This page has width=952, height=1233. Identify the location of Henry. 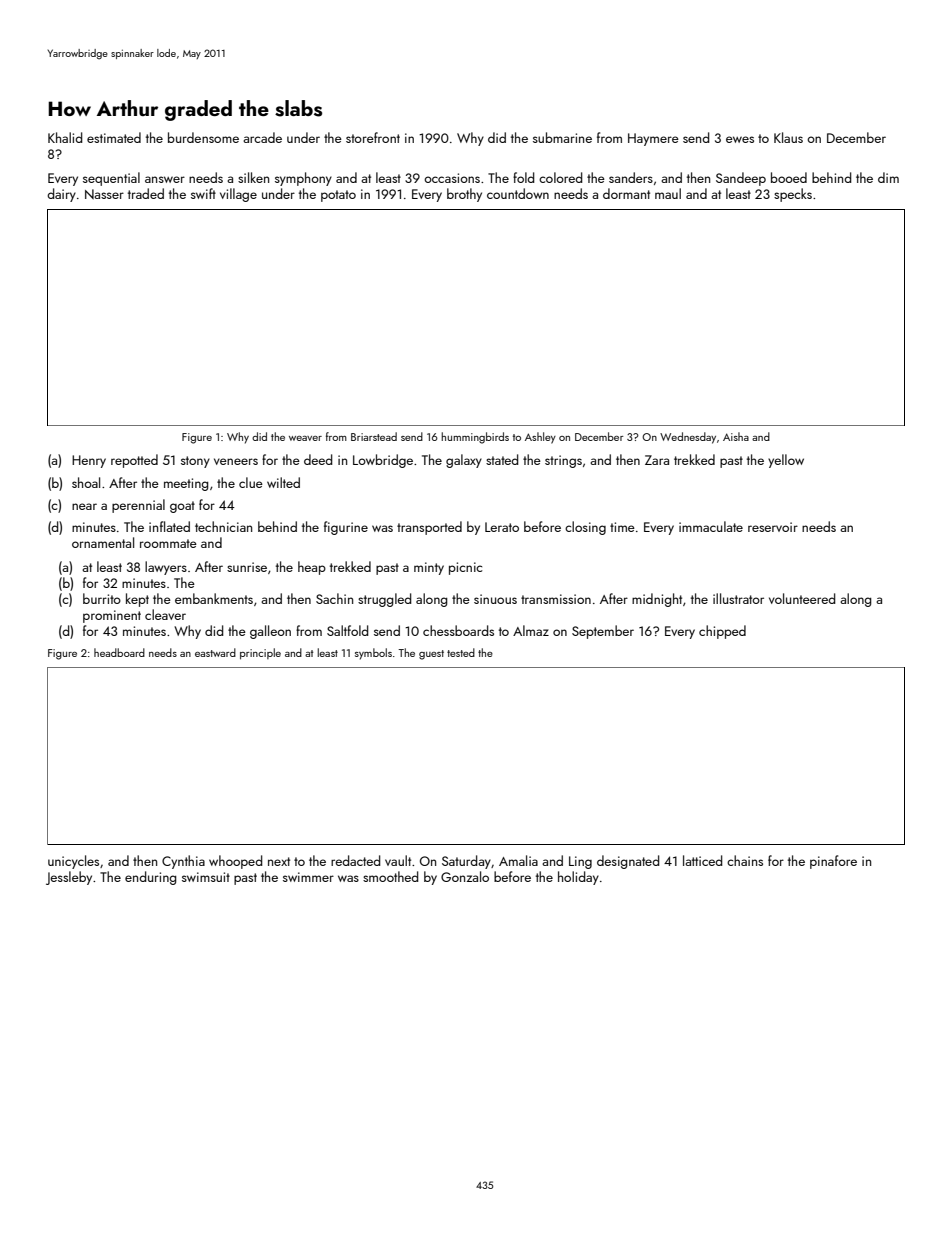
(89, 461).
